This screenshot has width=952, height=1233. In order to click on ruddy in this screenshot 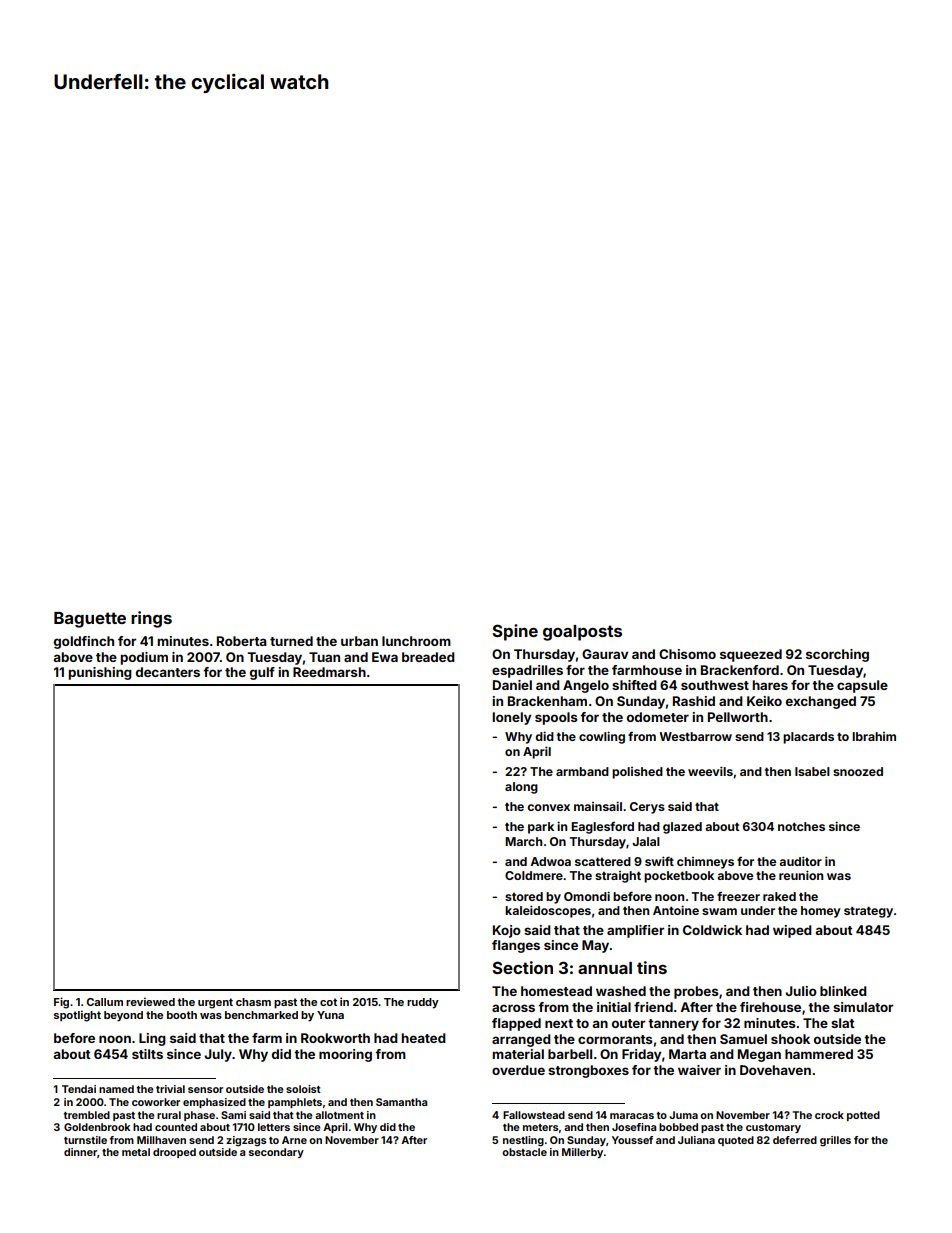, I will do `click(423, 1003)`.
